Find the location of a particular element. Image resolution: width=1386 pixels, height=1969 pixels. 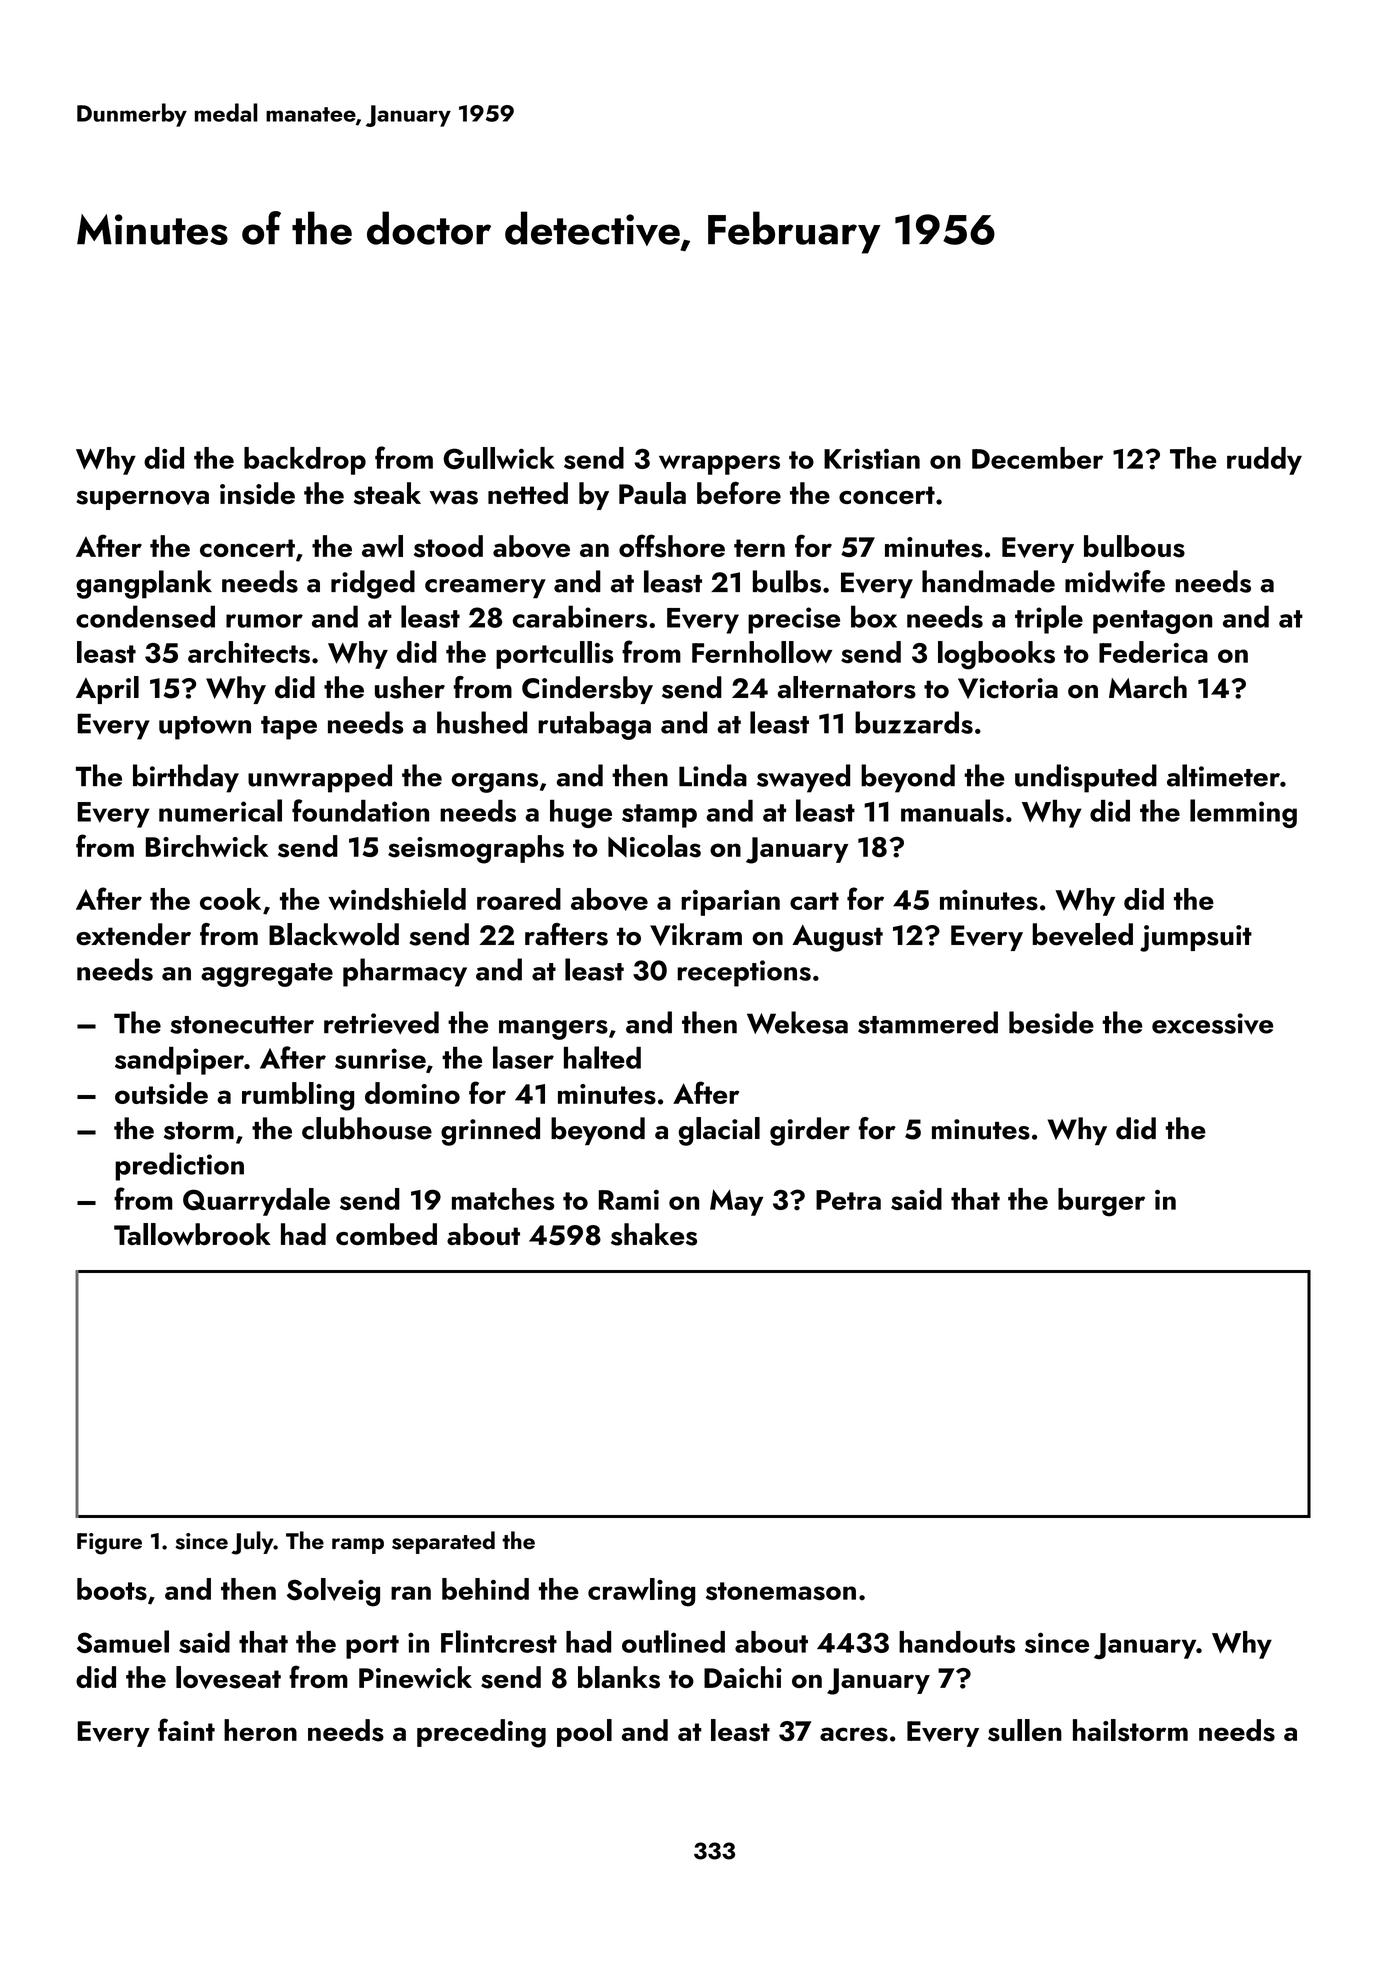

stonemason is located at coordinates (781, 1591).
